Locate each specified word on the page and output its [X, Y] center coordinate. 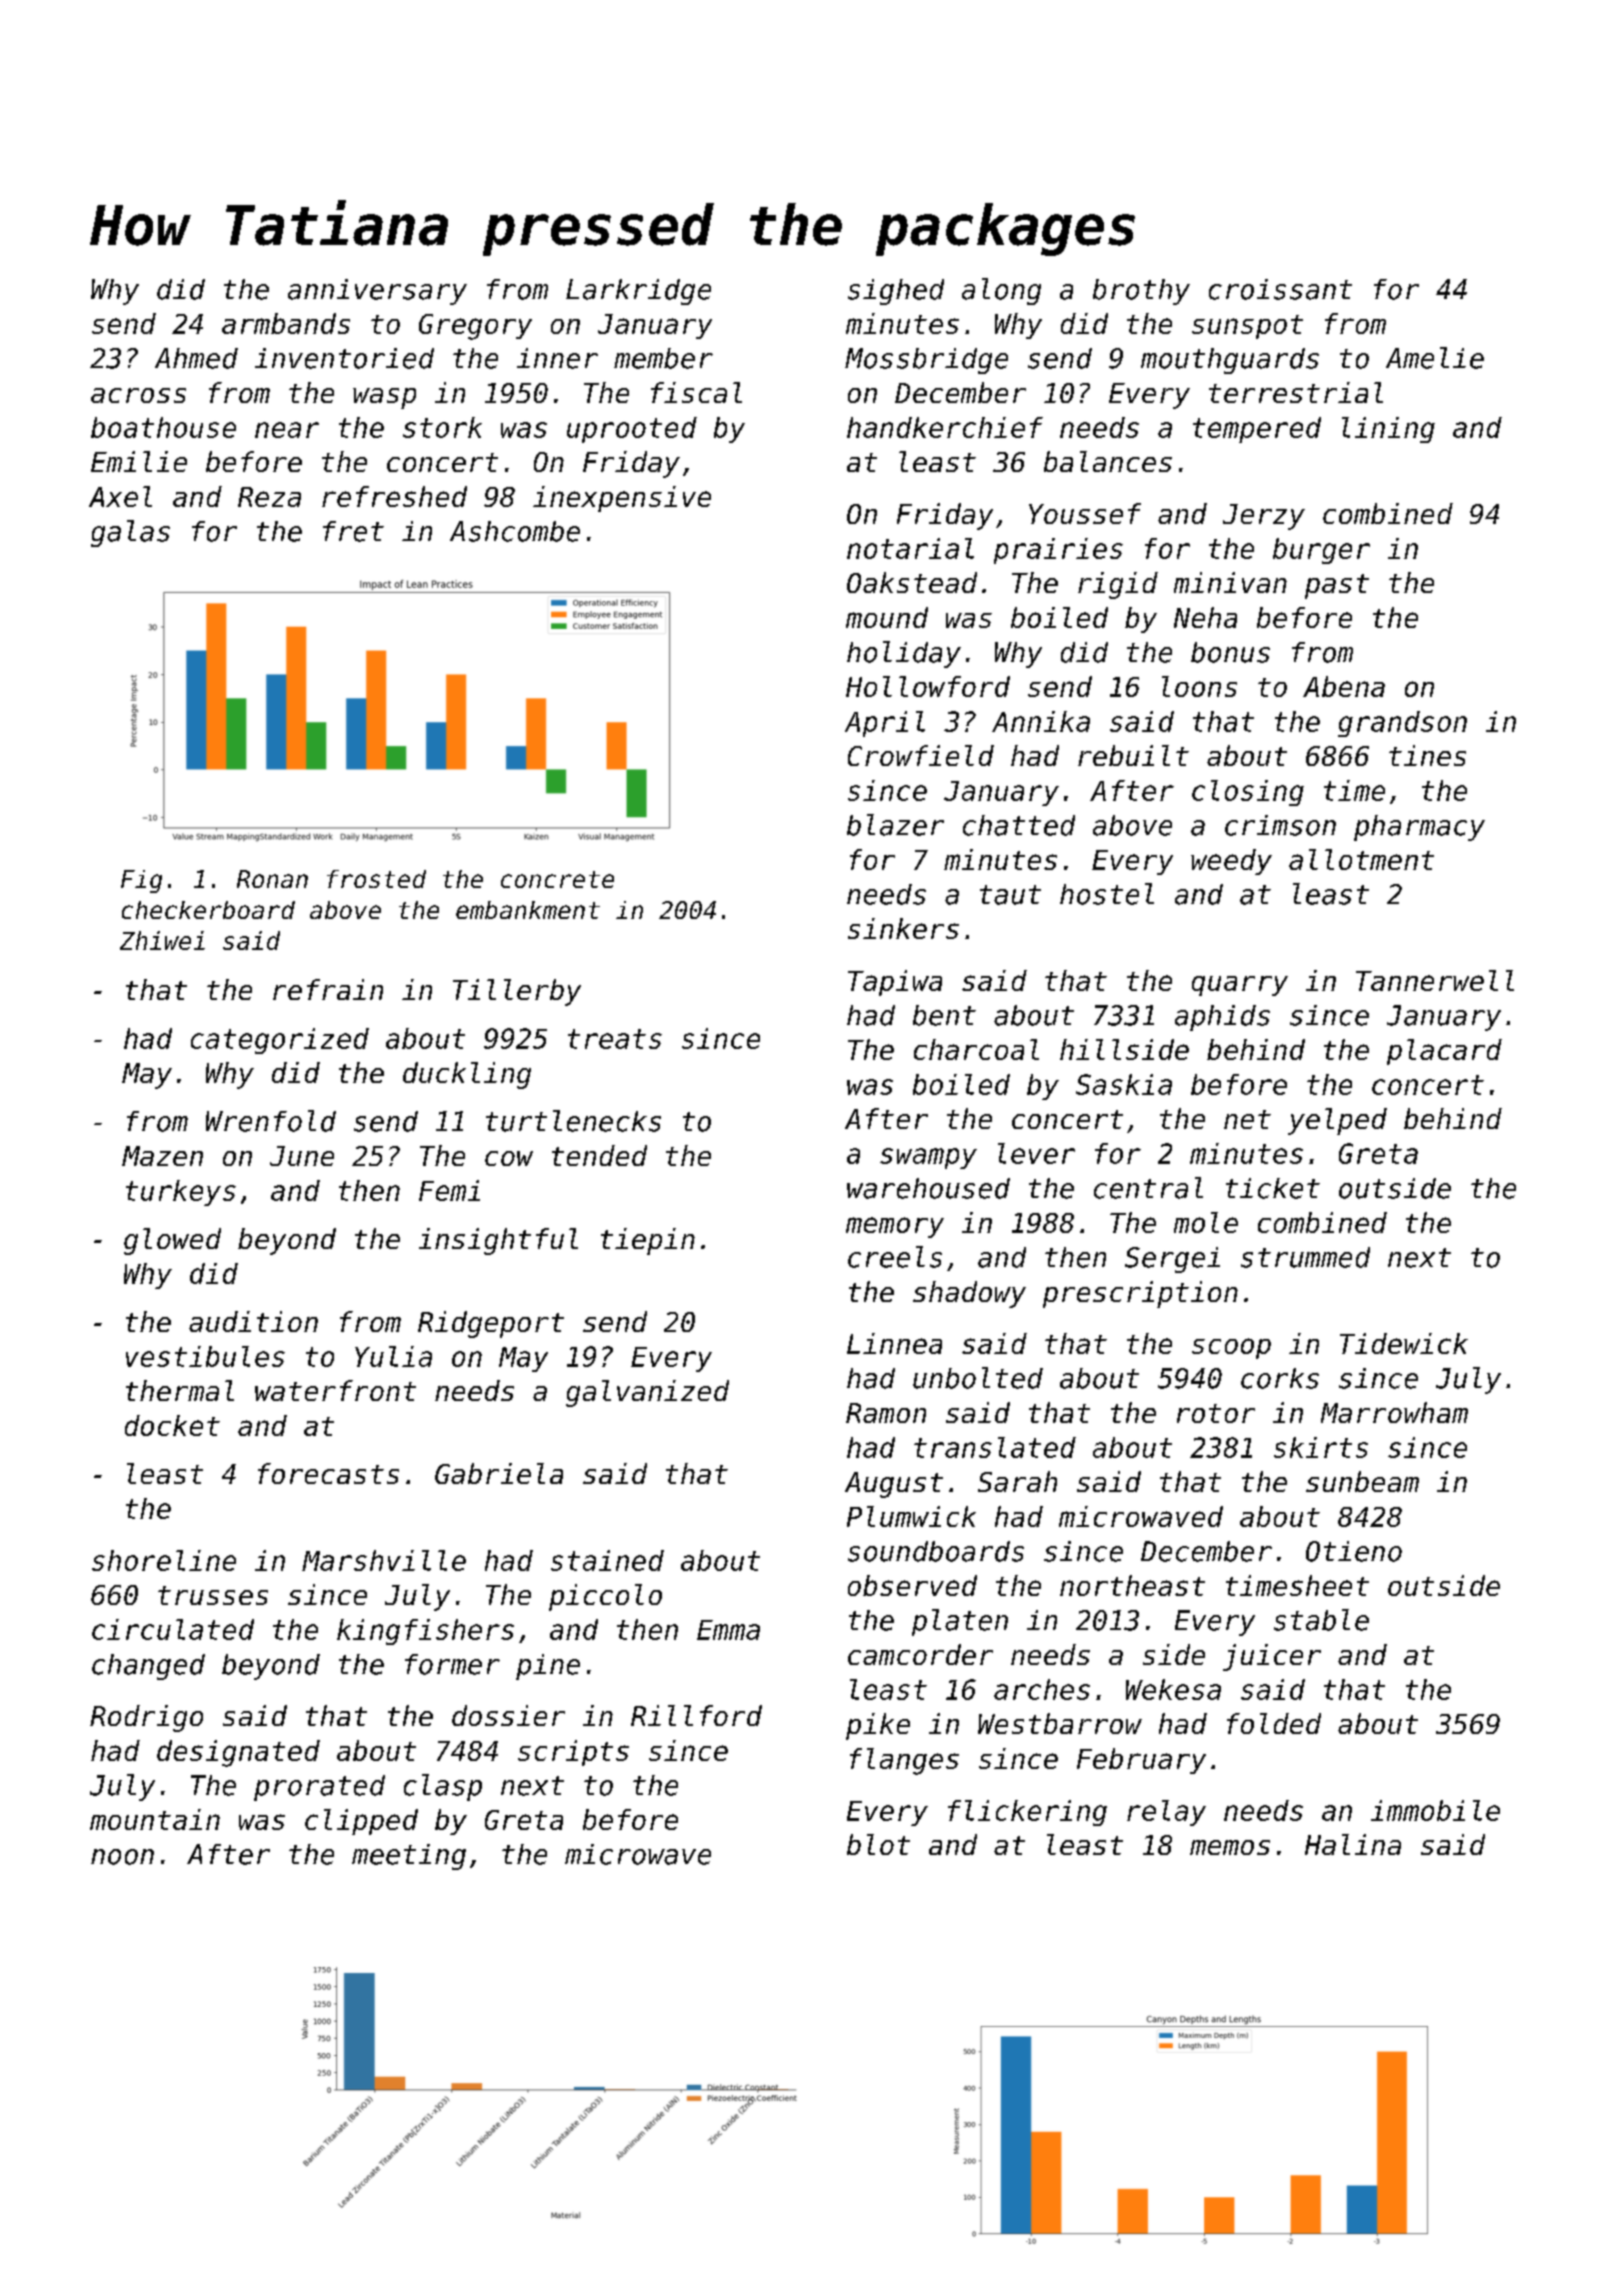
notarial [910, 548]
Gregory [475, 327]
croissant [1280, 289]
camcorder [920, 1654]
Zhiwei [162, 940]
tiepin [648, 1241]
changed [148, 1667]
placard [1444, 1052]
